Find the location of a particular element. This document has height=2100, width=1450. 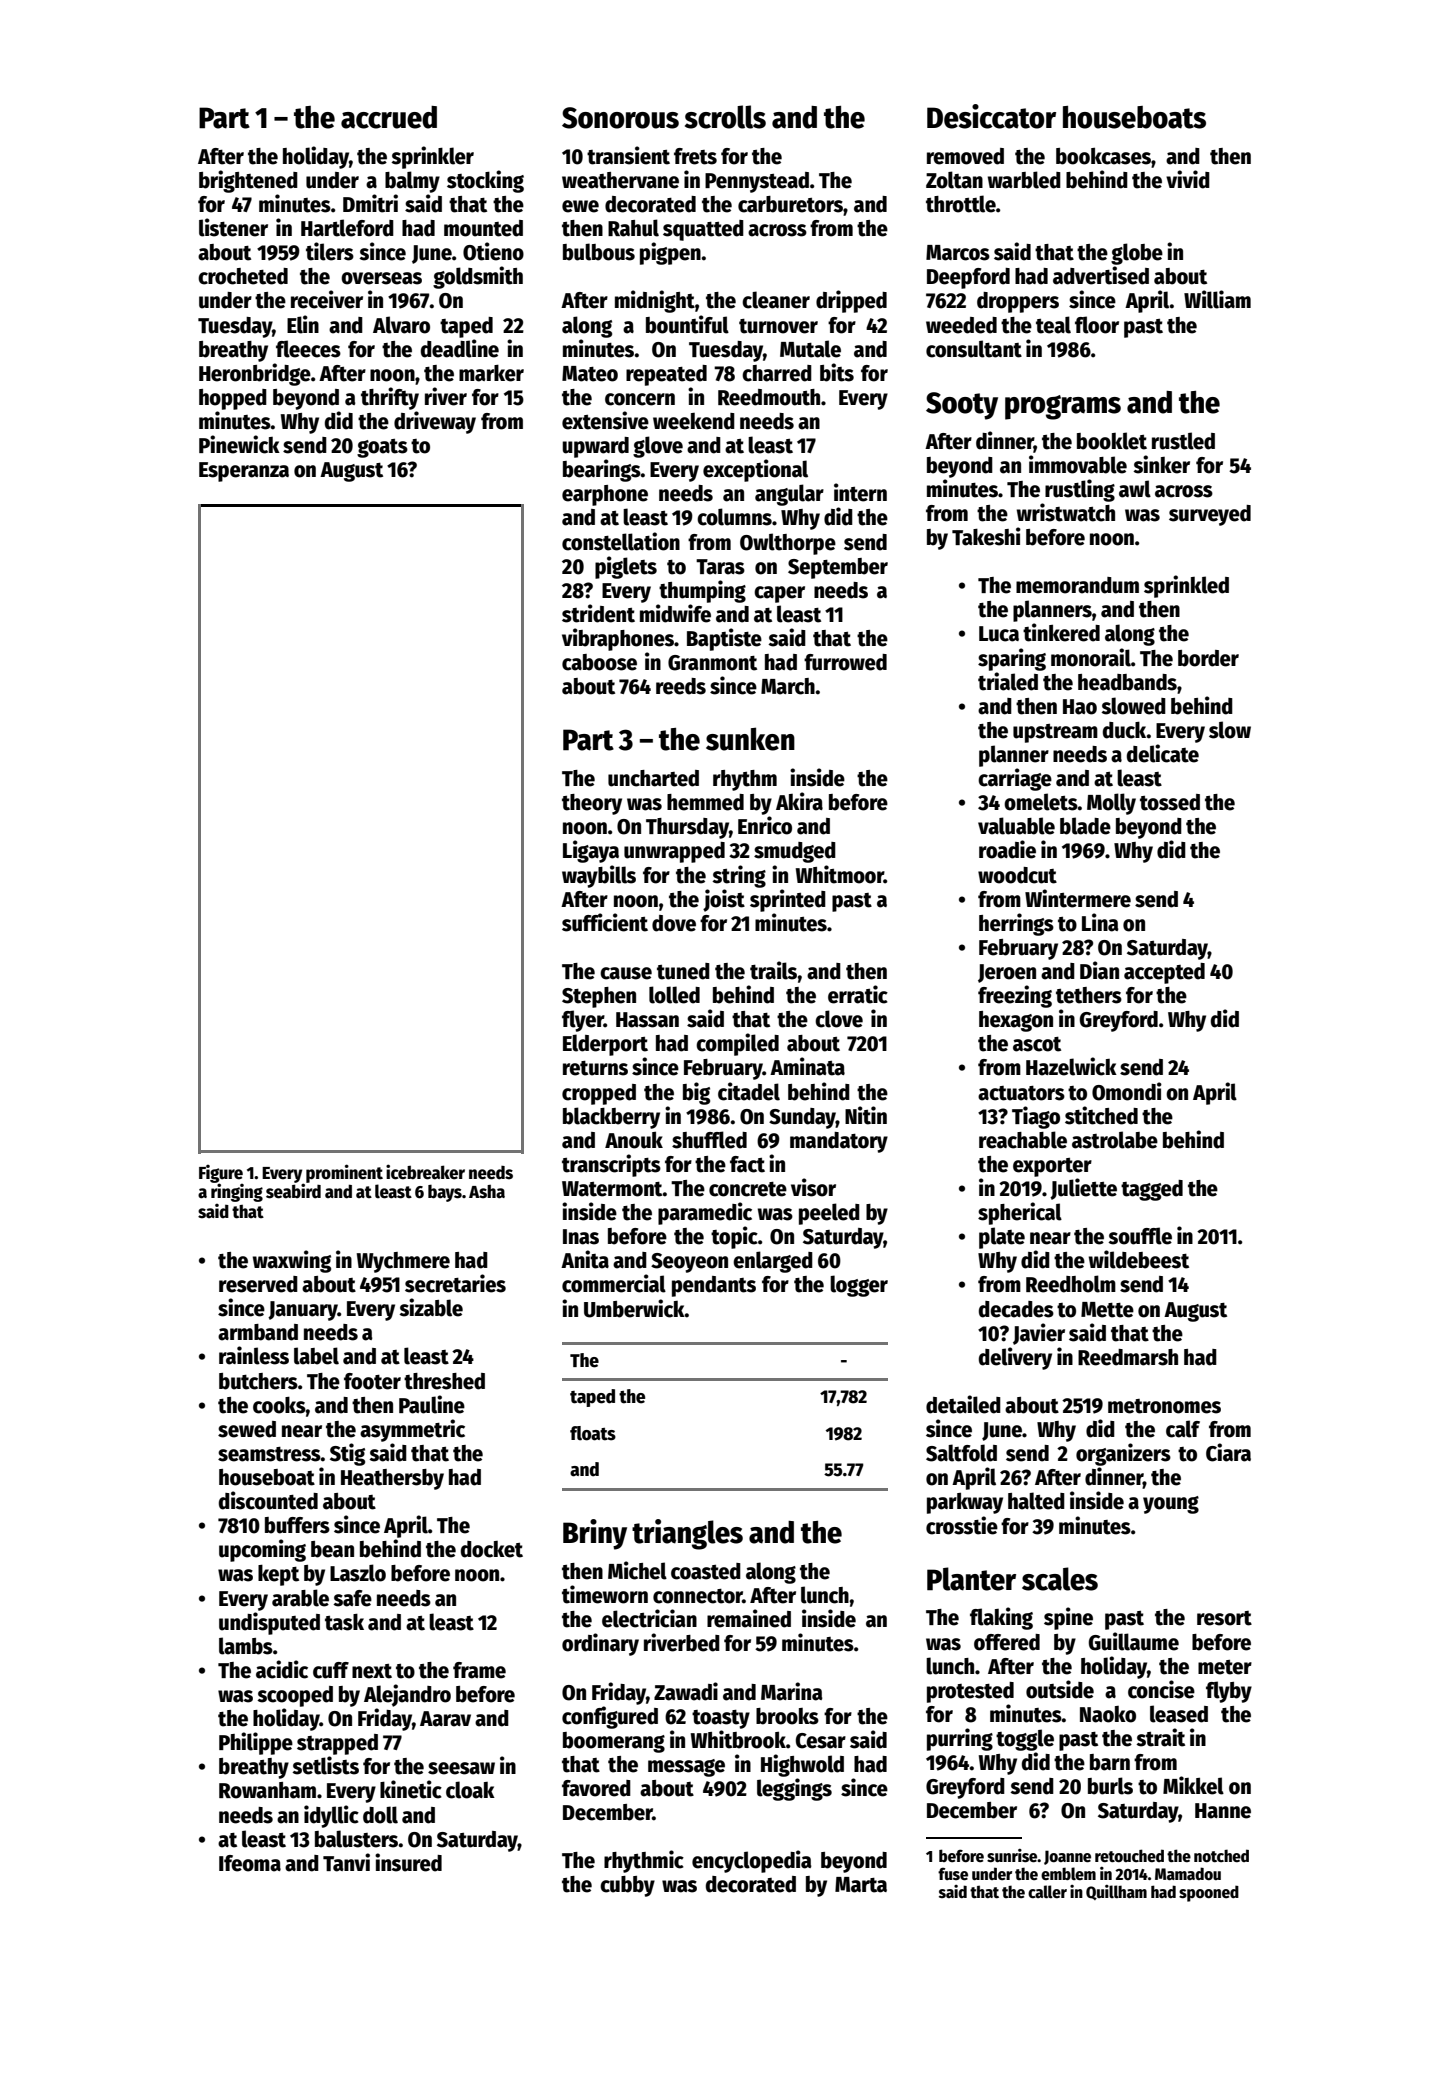

waxwing is located at coordinates (292, 1261).
